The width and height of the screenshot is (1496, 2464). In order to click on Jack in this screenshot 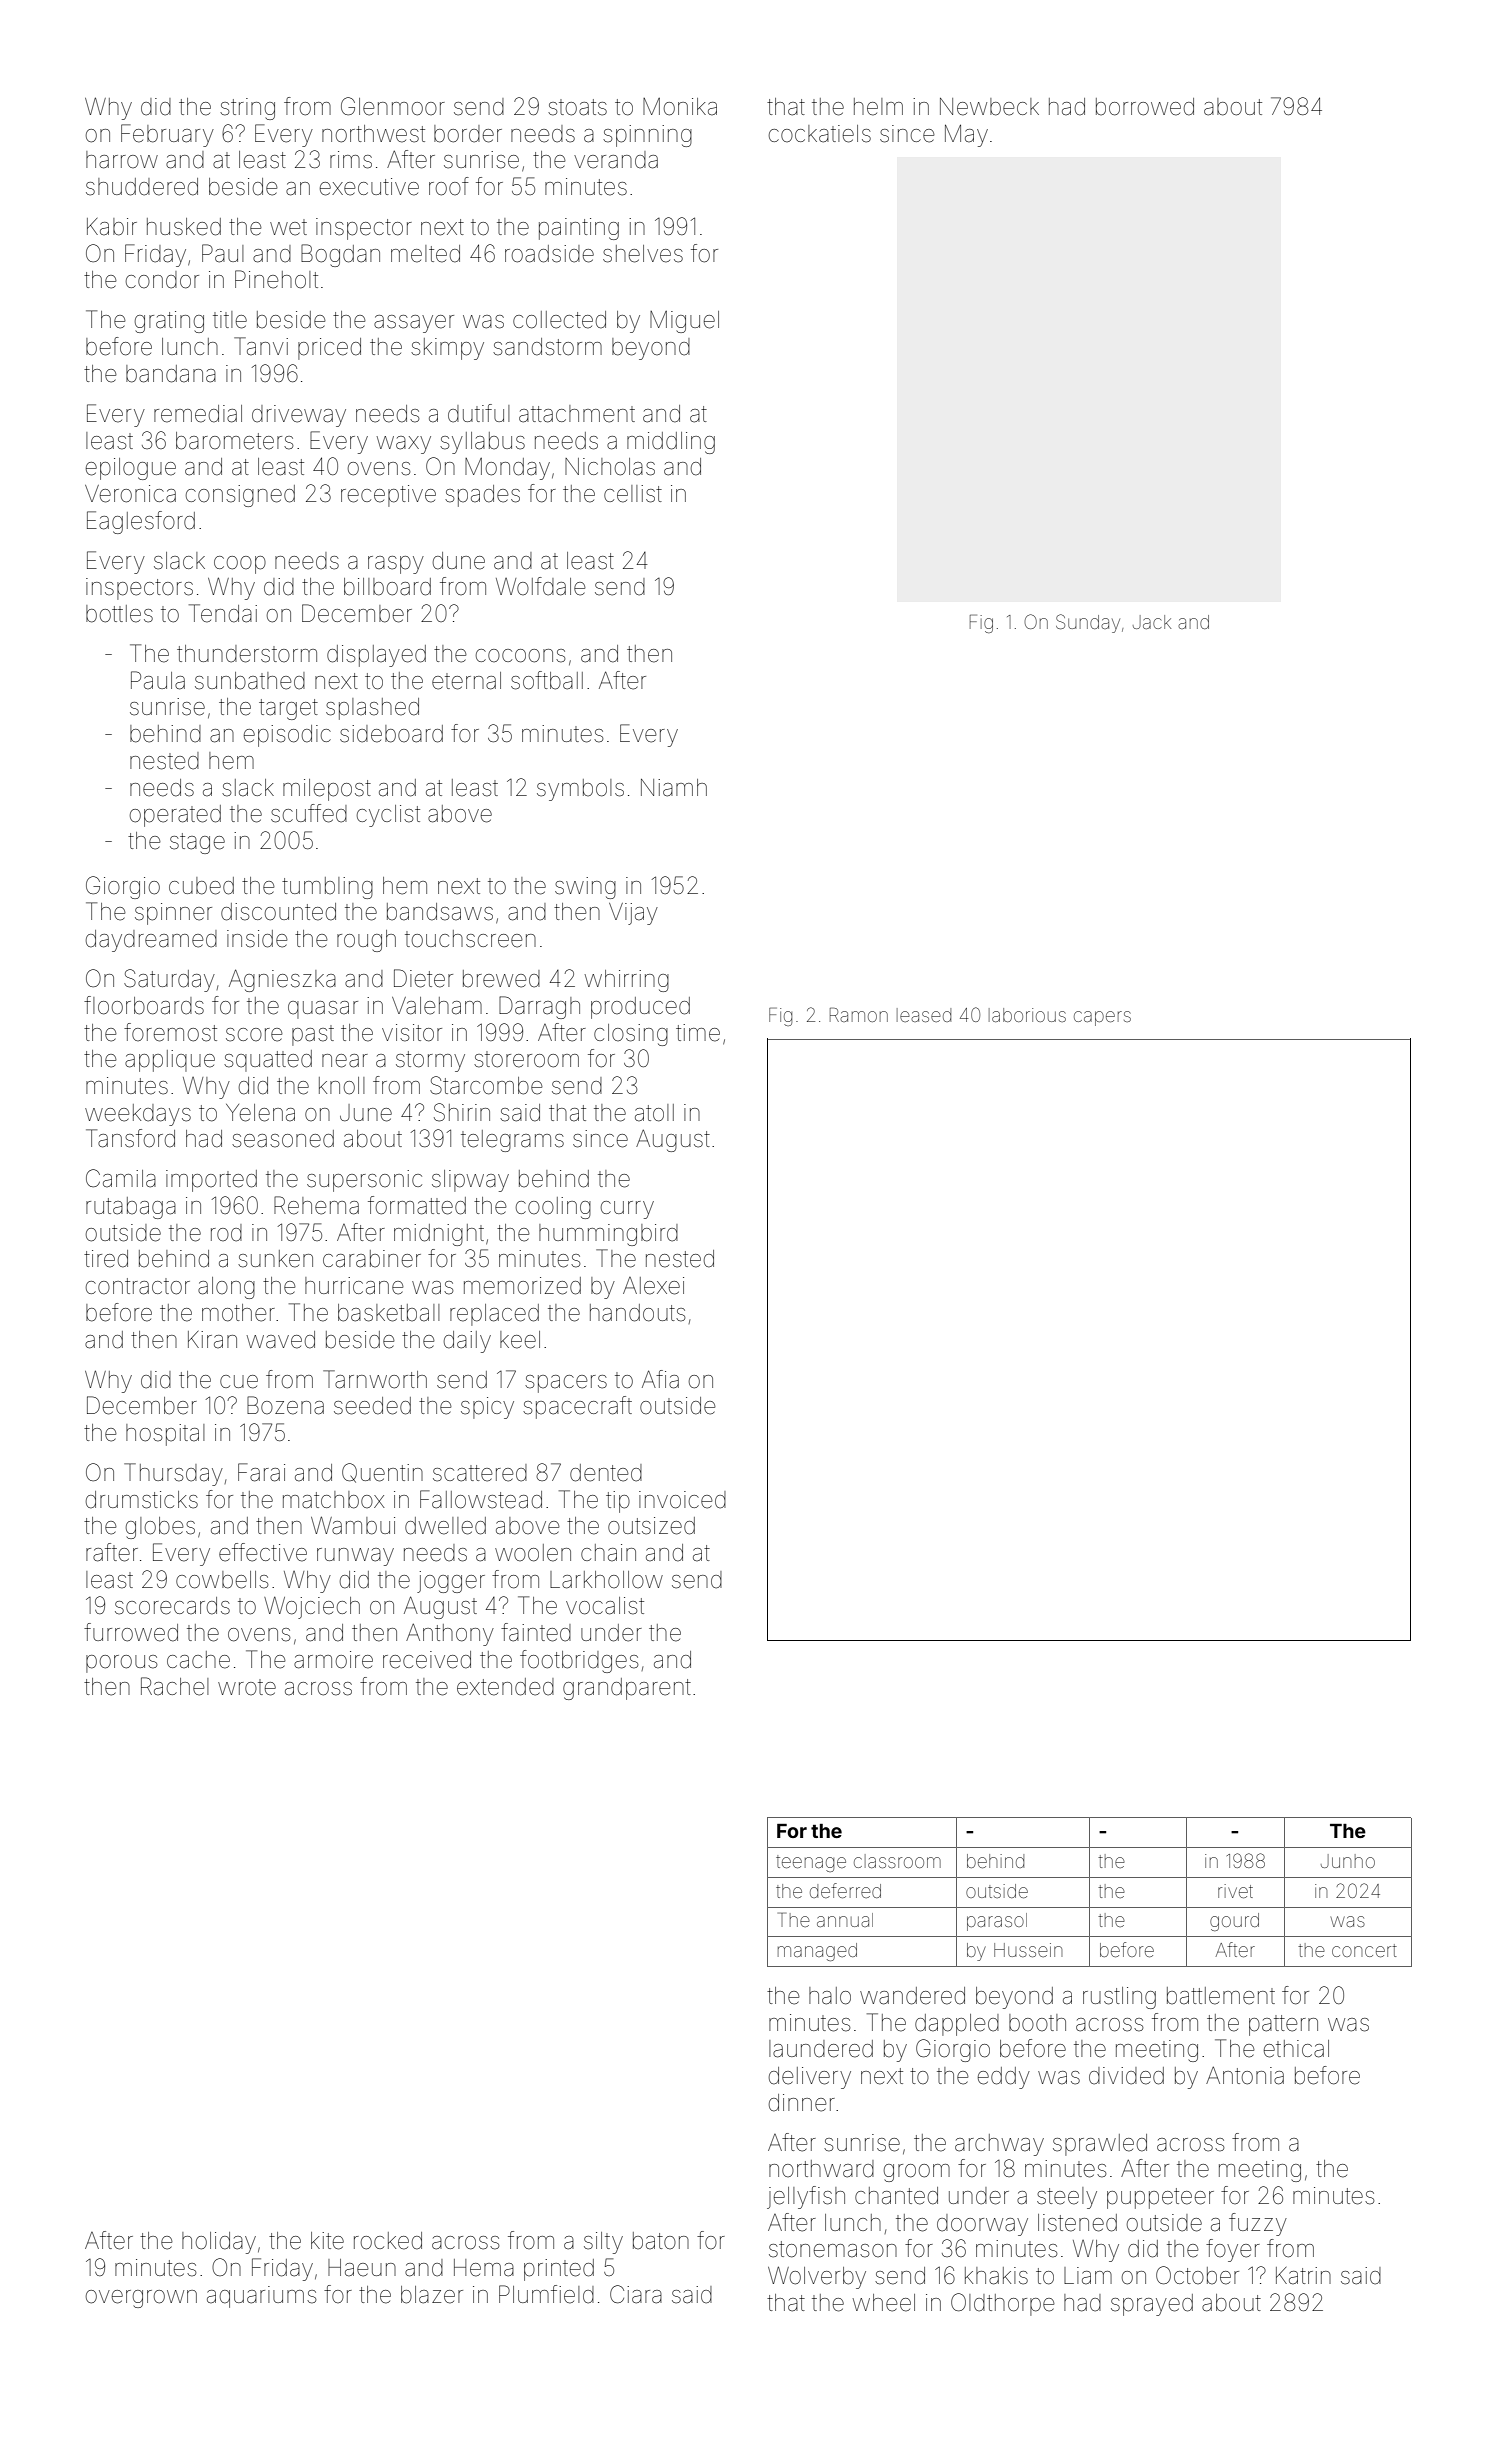, I will do `click(1152, 622)`.
